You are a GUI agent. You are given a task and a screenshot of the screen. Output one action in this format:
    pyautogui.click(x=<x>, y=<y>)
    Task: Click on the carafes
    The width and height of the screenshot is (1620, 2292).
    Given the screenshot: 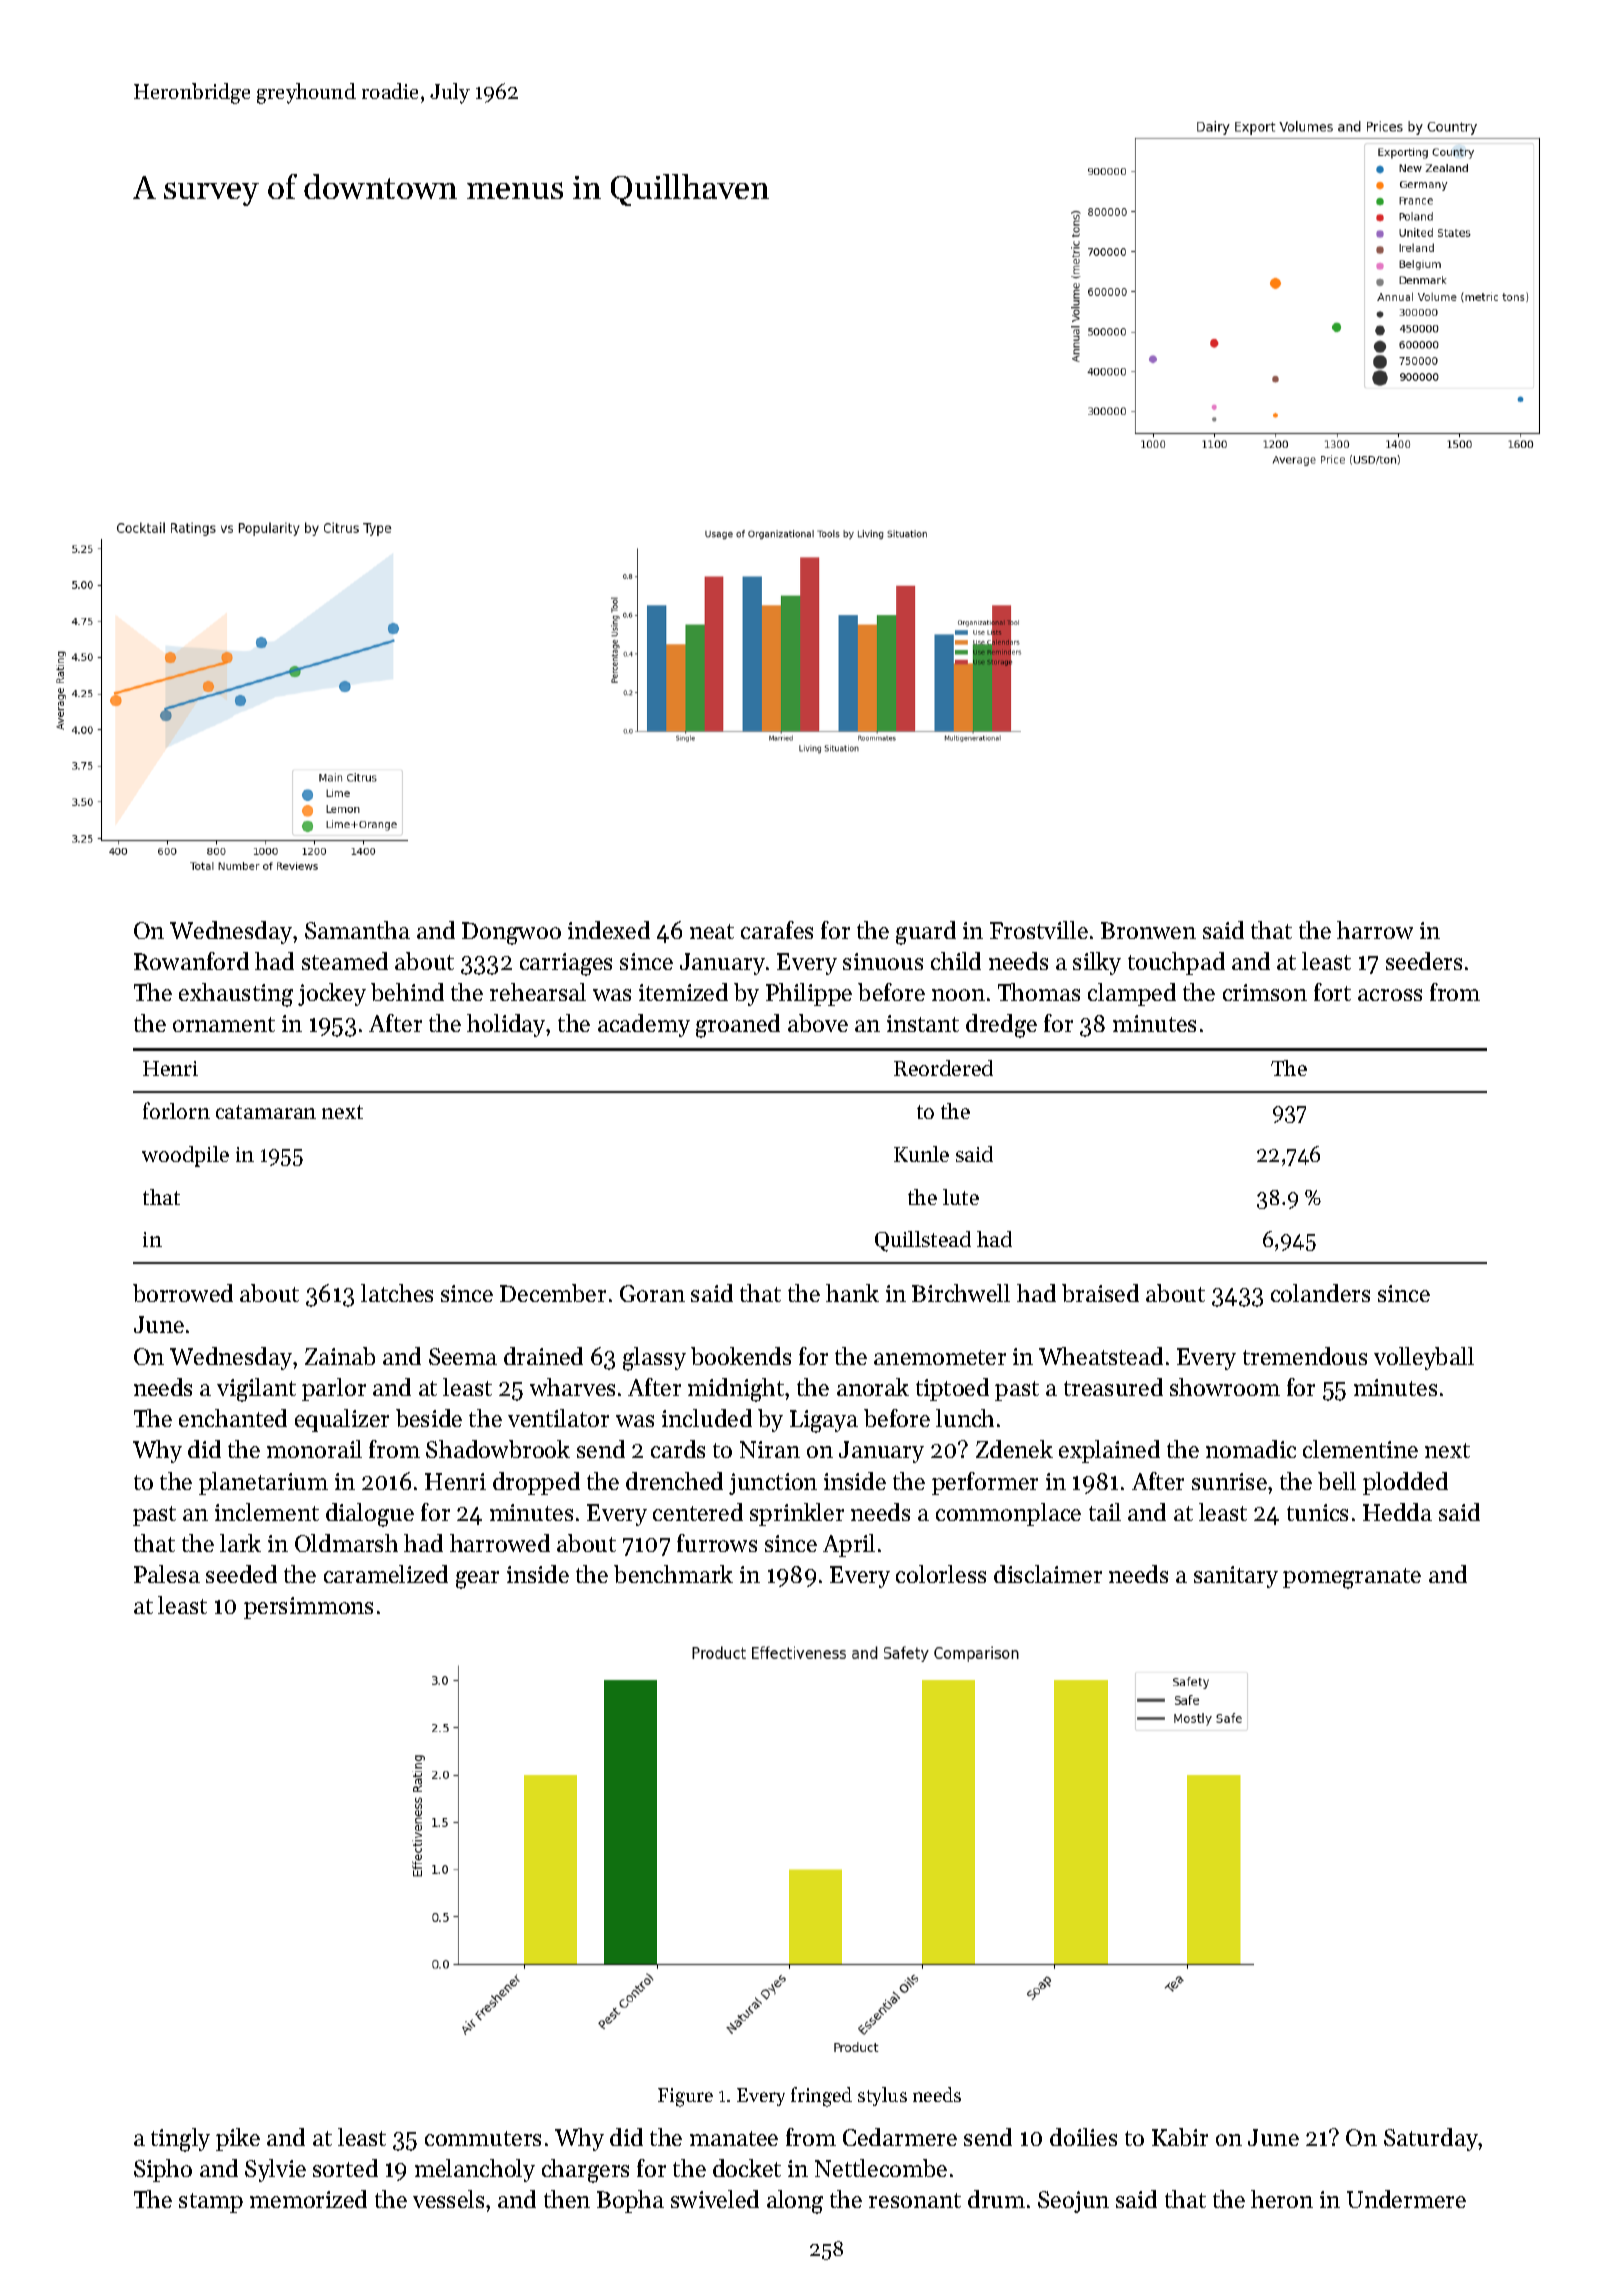 What is the action you would take?
    pyautogui.click(x=777, y=930)
